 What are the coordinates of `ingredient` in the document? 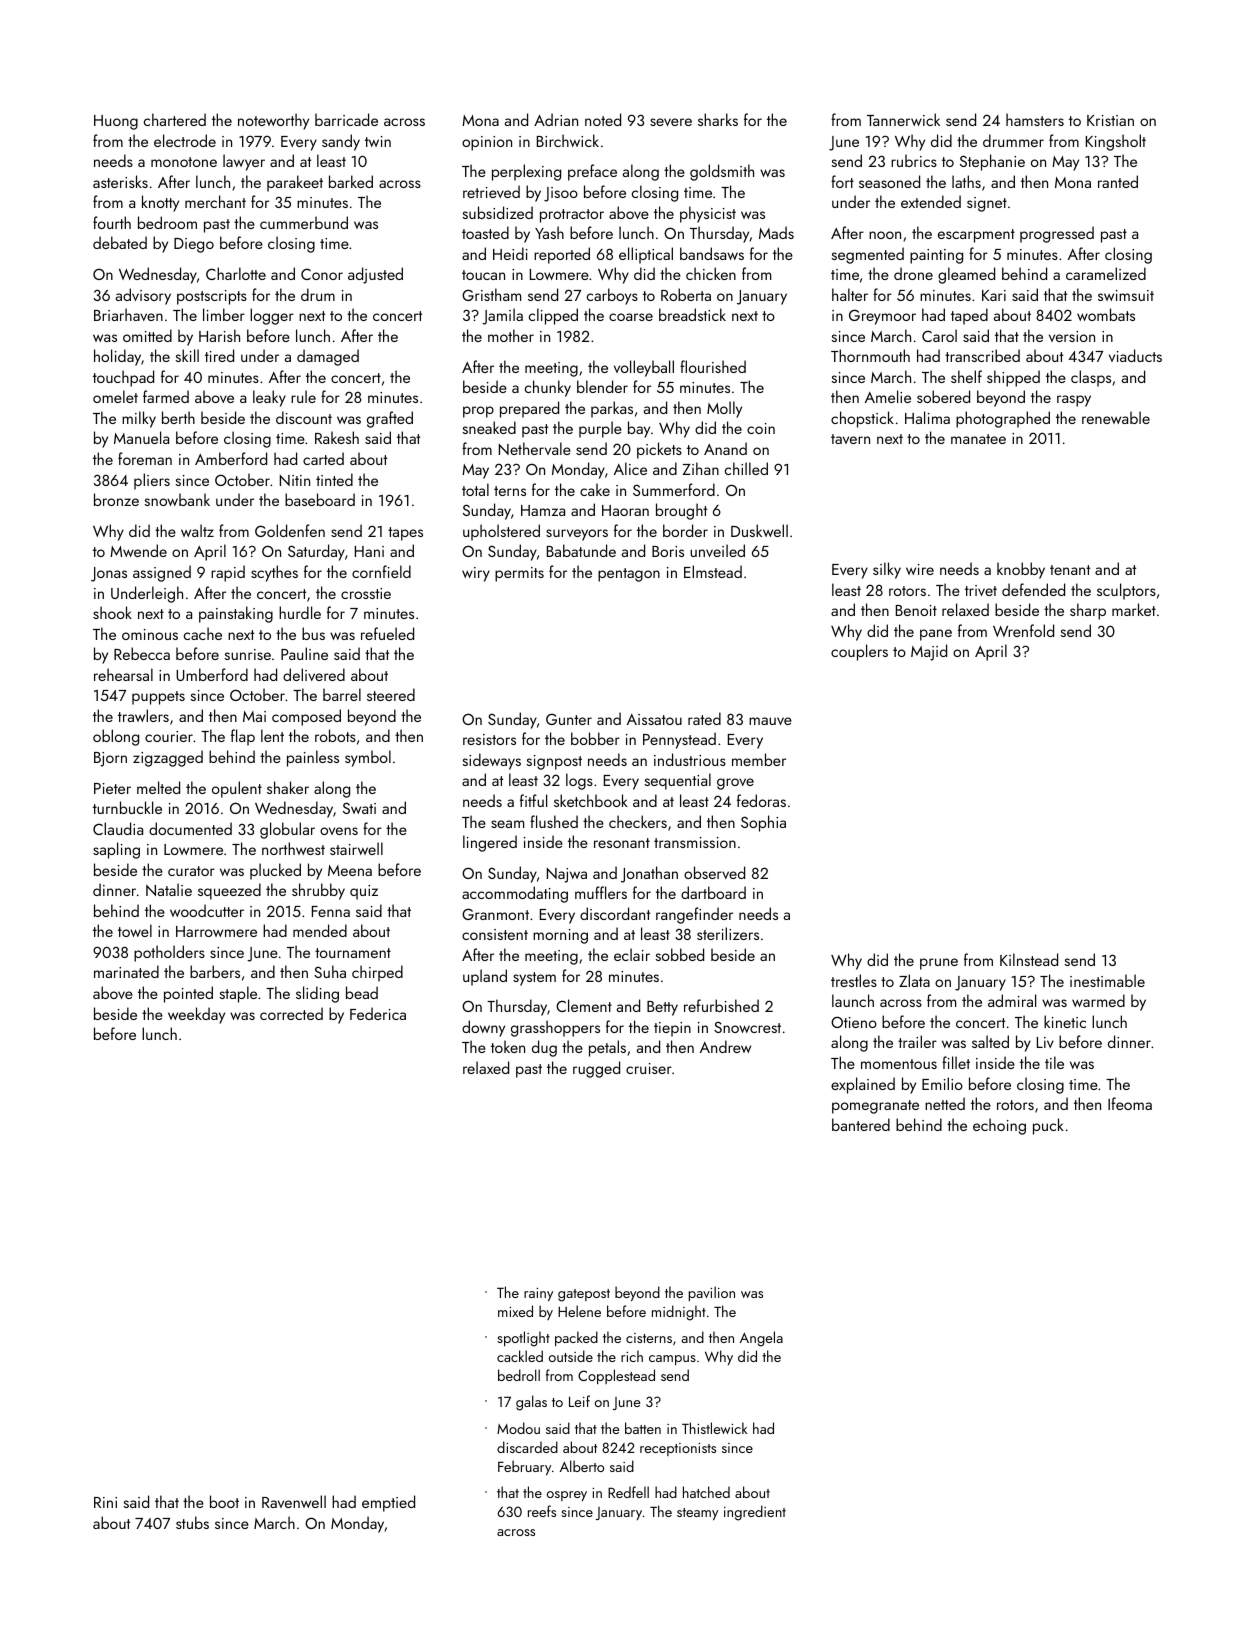 It's located at (755, 1513).
